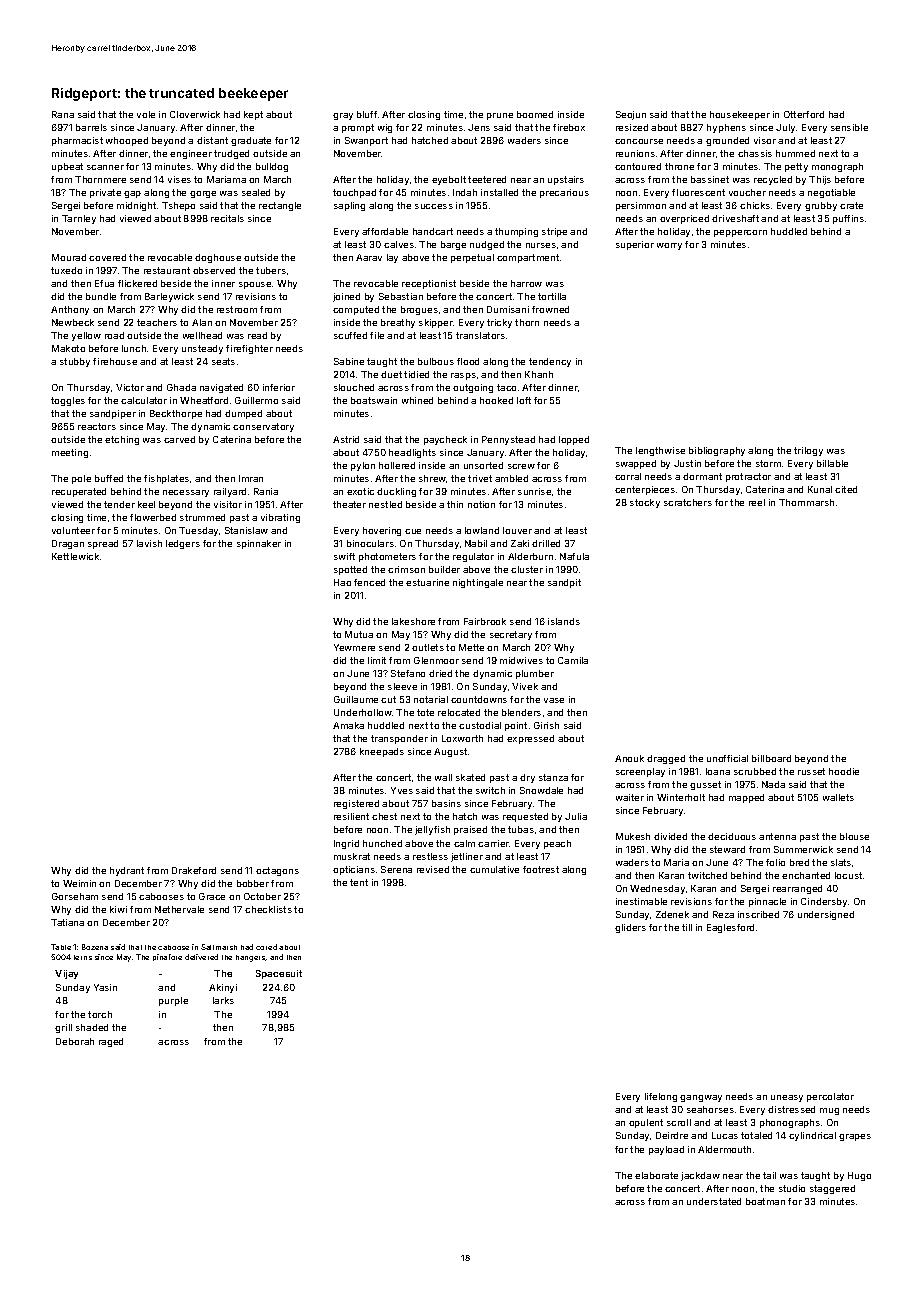 This screenshot has height=1308, width=924. I want to click on gliders, so click(630, 928).
